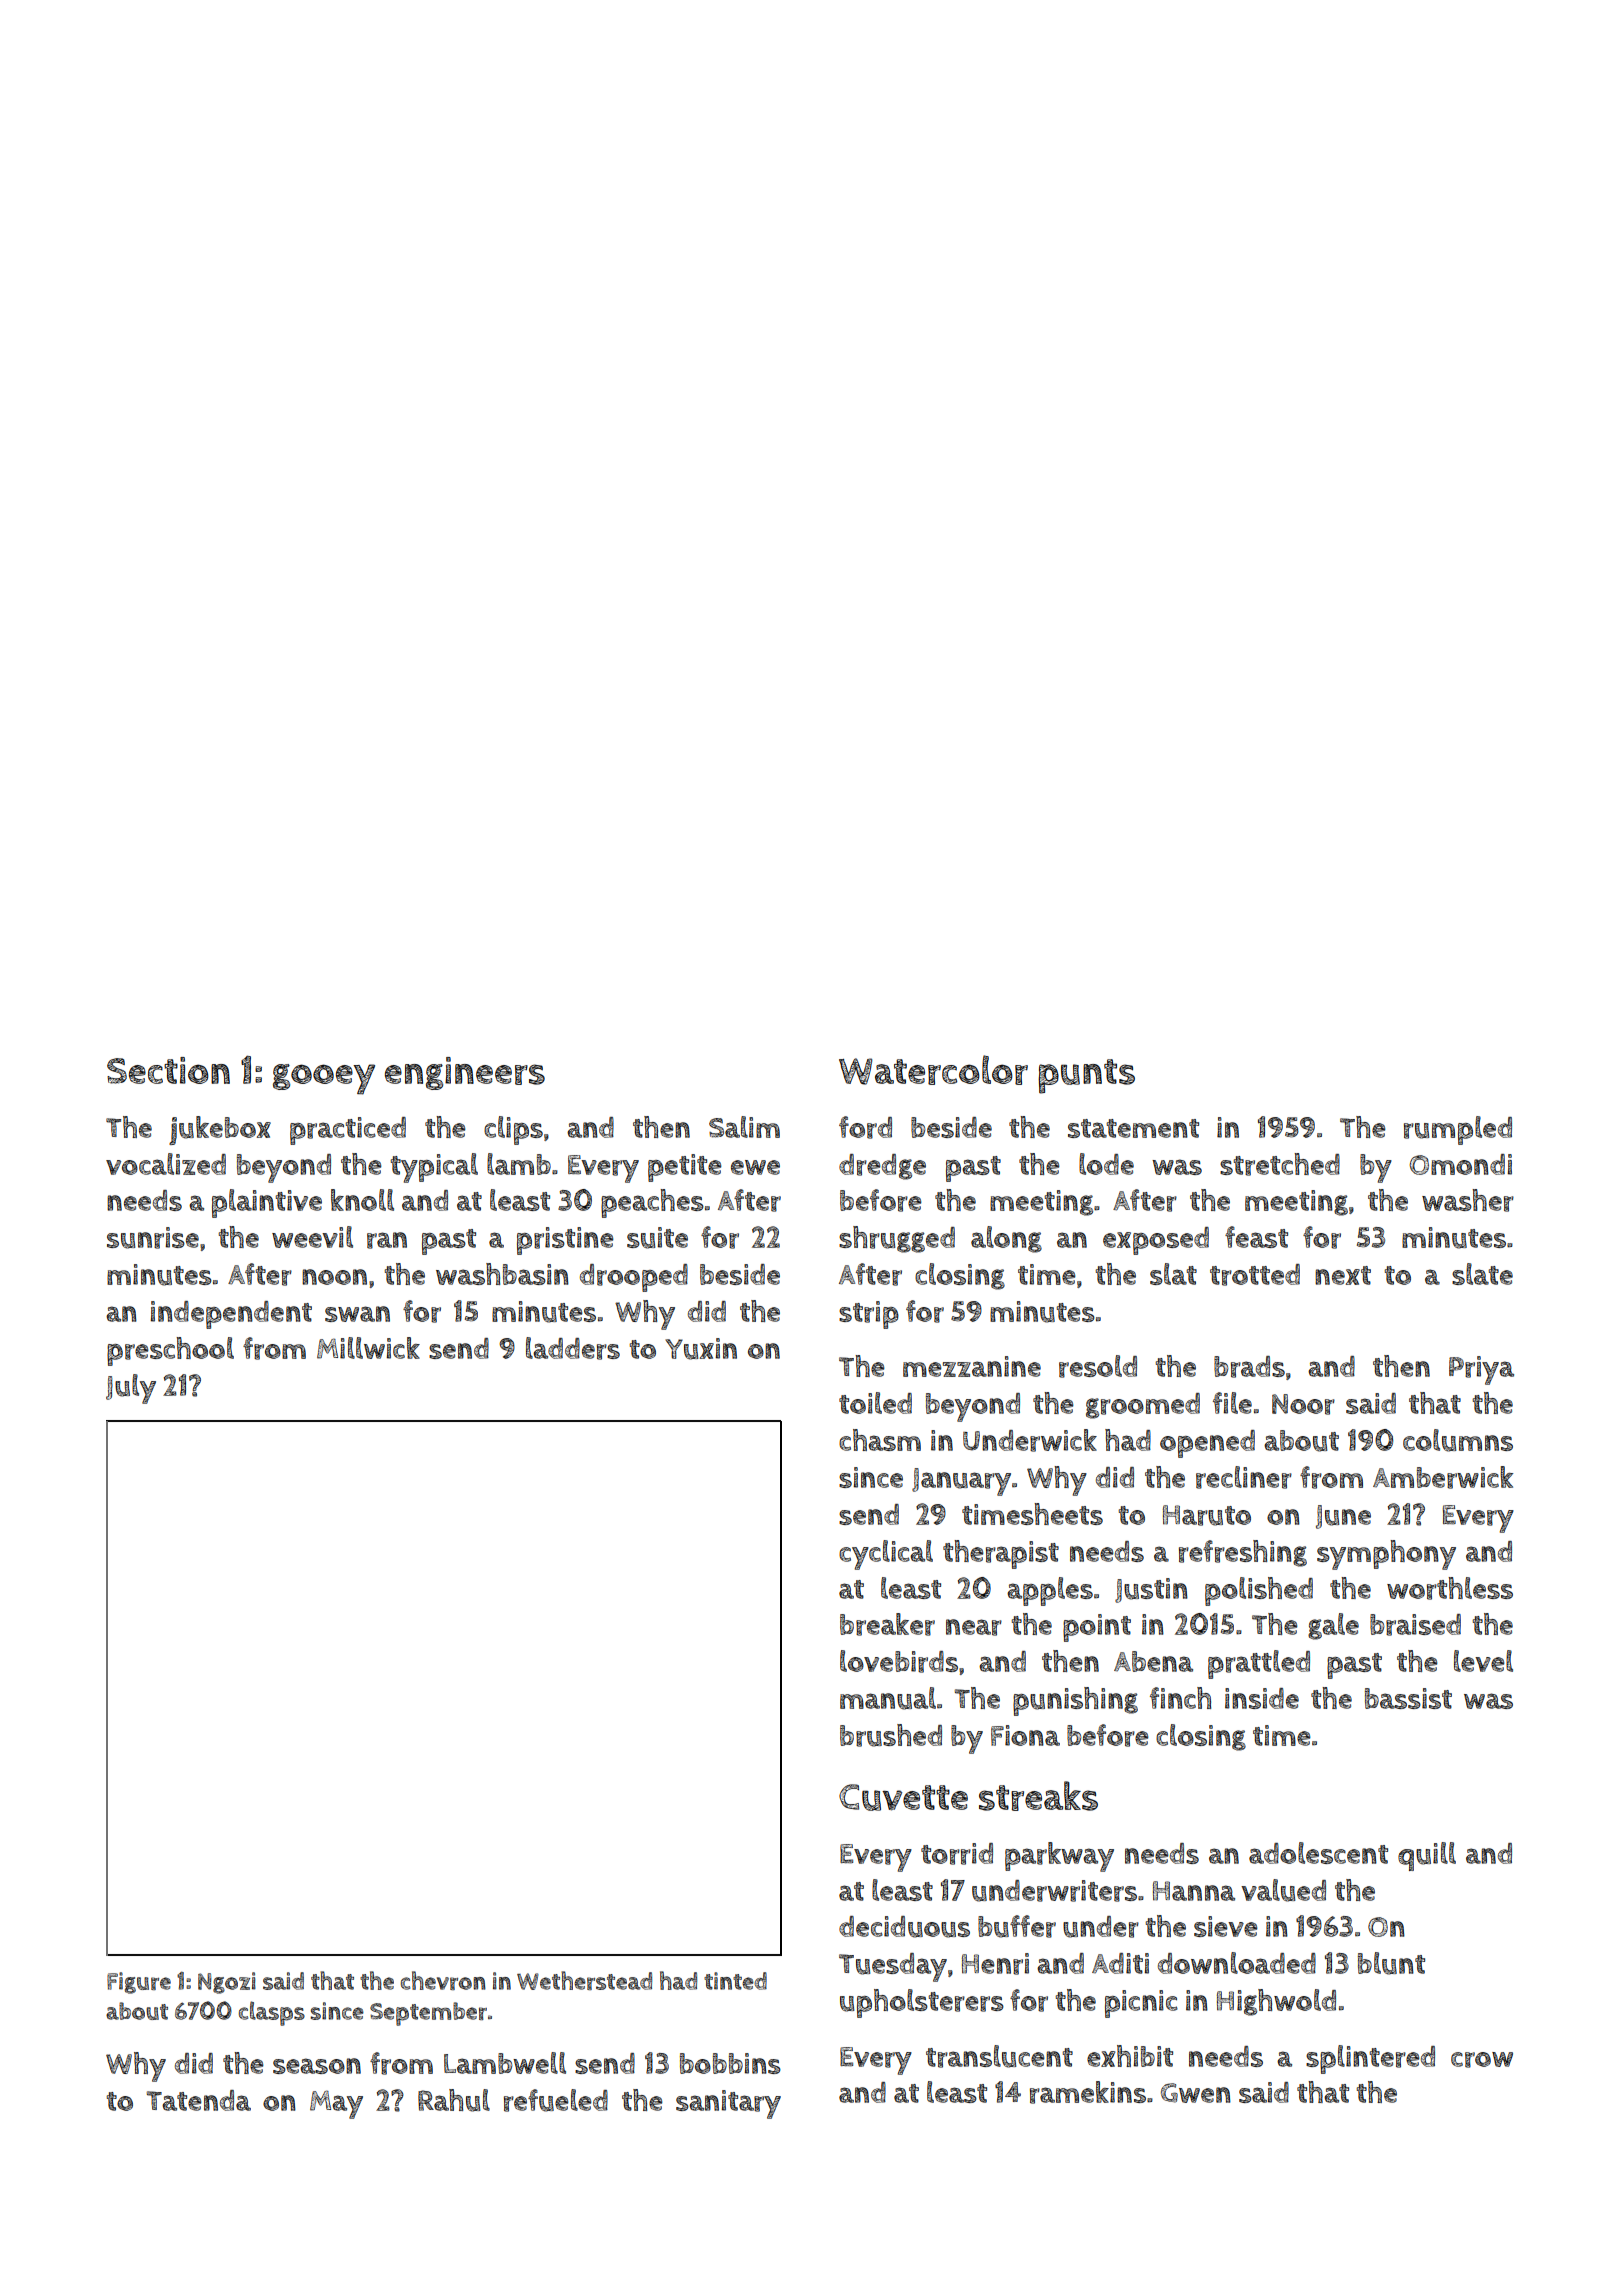 The image size is (1620, 2292). I want to click on season, so click(317, 2066).
